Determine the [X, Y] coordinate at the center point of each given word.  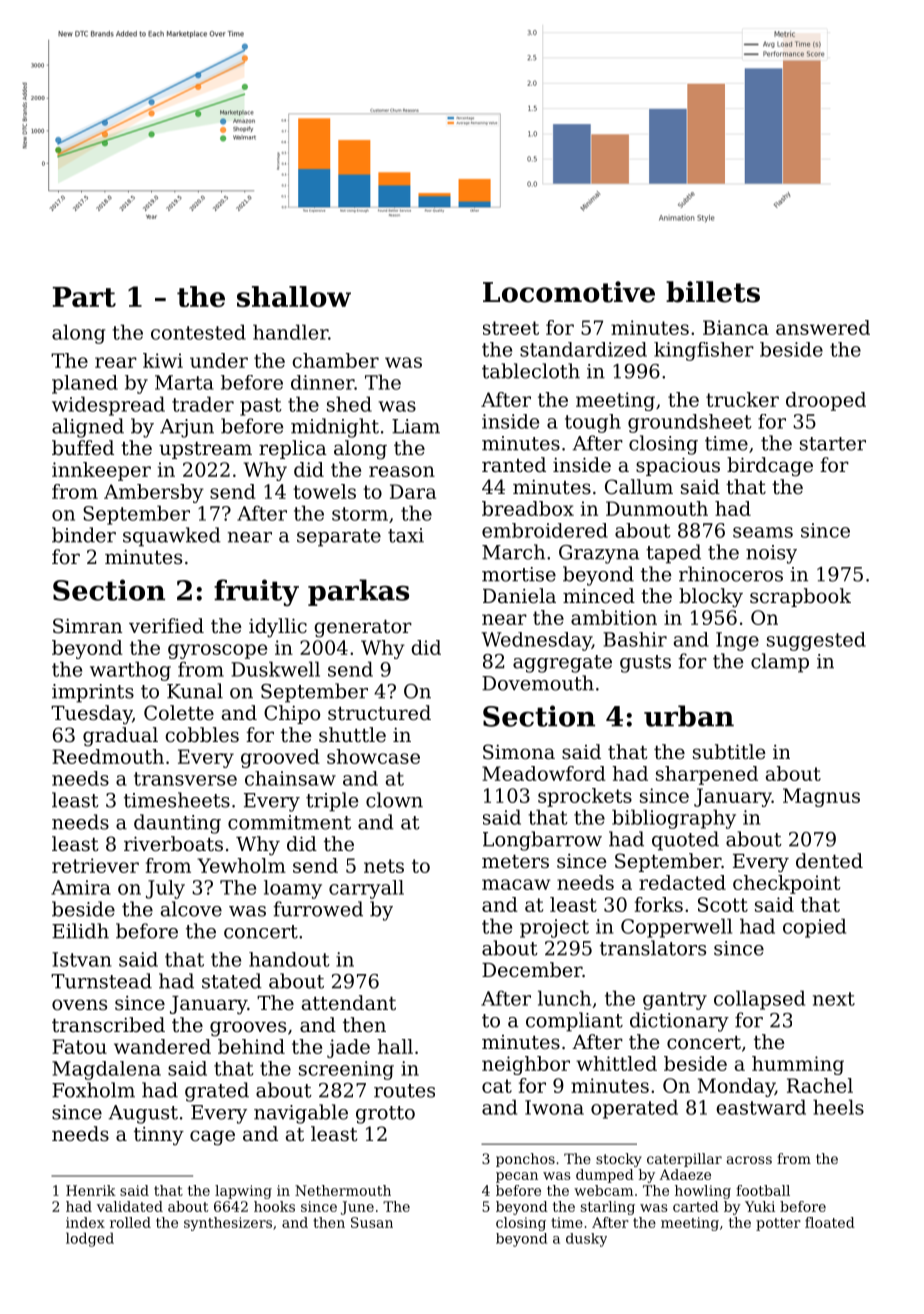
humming [798, 1065]
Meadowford [544, 773]
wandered [162, 1046]
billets [713, 292]
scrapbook [800, 597]
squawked [172, 537]
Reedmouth [108, 756]
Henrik [91, 1190]
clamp [780, 663]
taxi [406, 535]
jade [348, 1048]
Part [84, 297]
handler [290, 332]
